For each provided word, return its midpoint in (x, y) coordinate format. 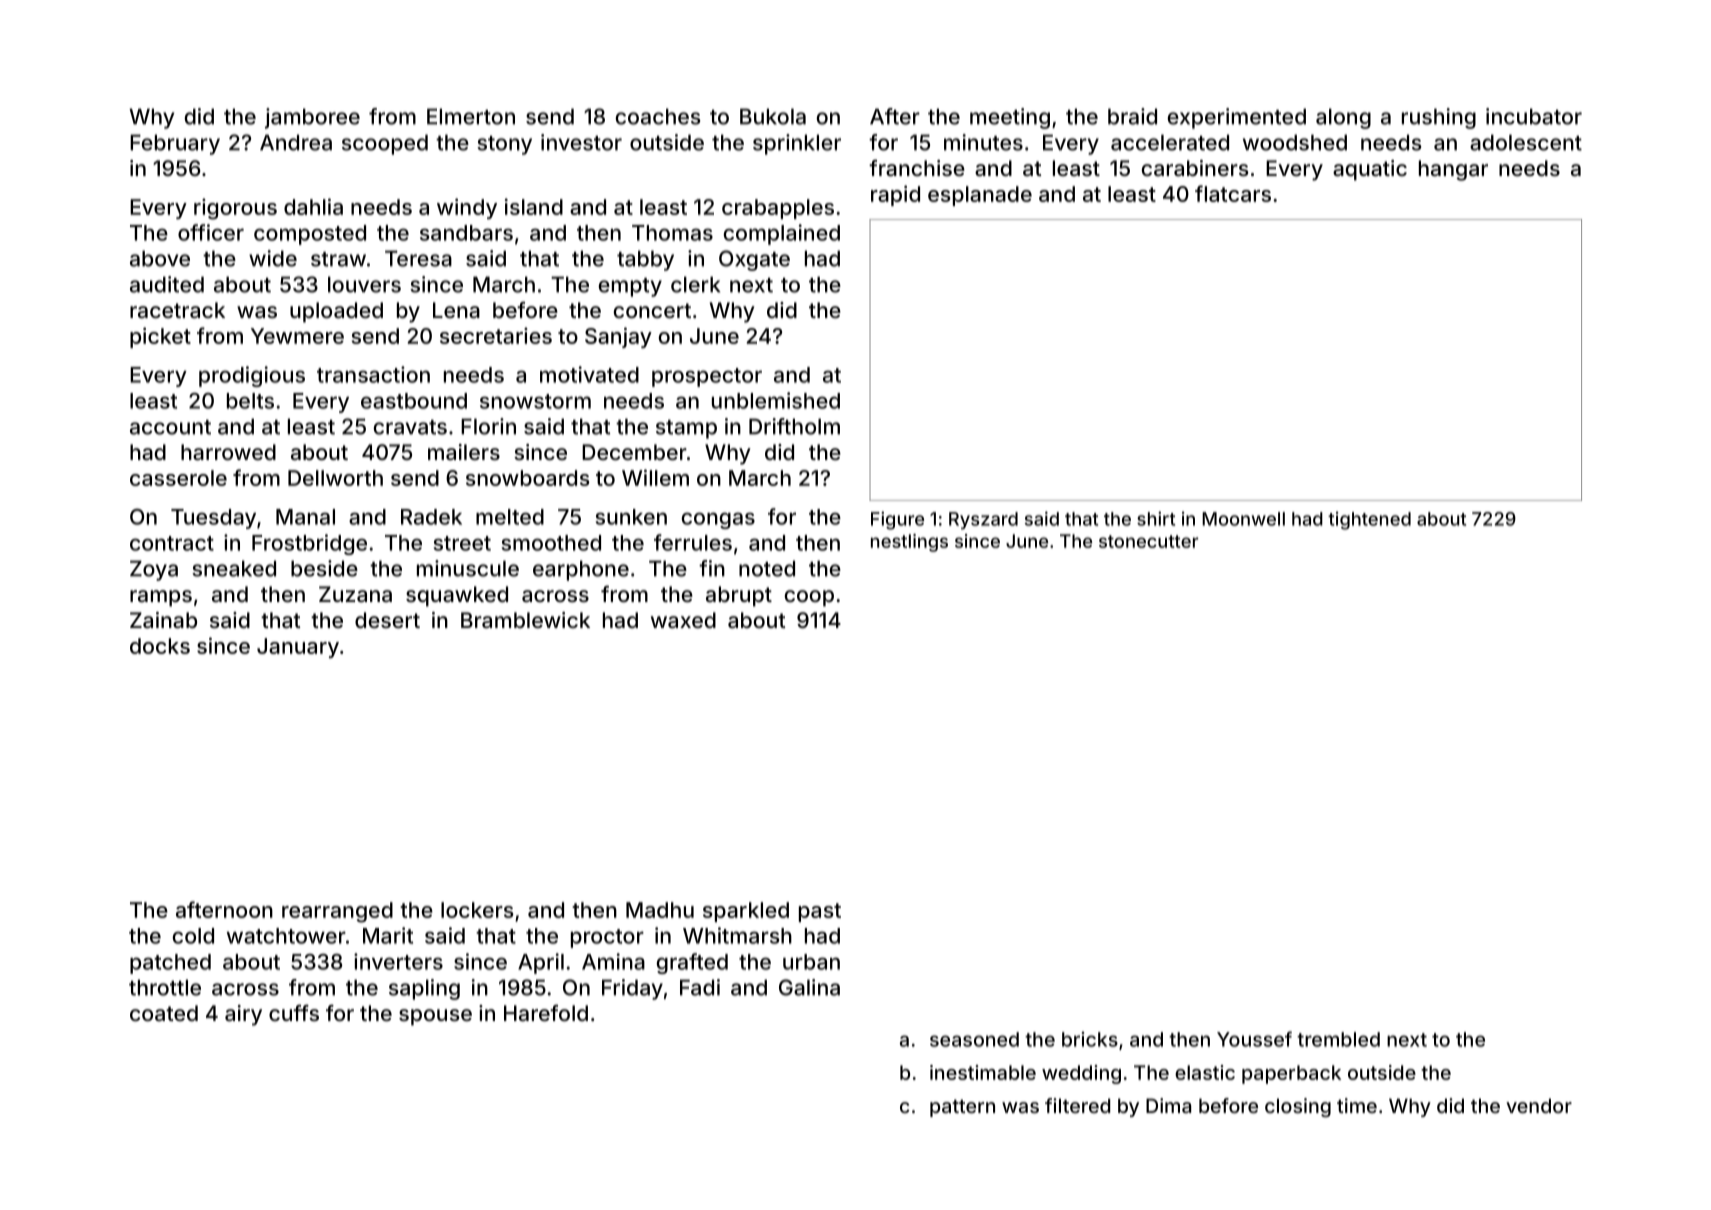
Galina (809, 987)
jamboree (312, 118)
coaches (658, 116)
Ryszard (983, 521)
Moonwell (1243, 519)
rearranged (337, 912)
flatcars (1233, 193)
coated (164, 1013)
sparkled (746, 912)
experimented (1237, 118)
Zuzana (355, 594)
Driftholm (794, 426)
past (820, 912)
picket (160, 337)
